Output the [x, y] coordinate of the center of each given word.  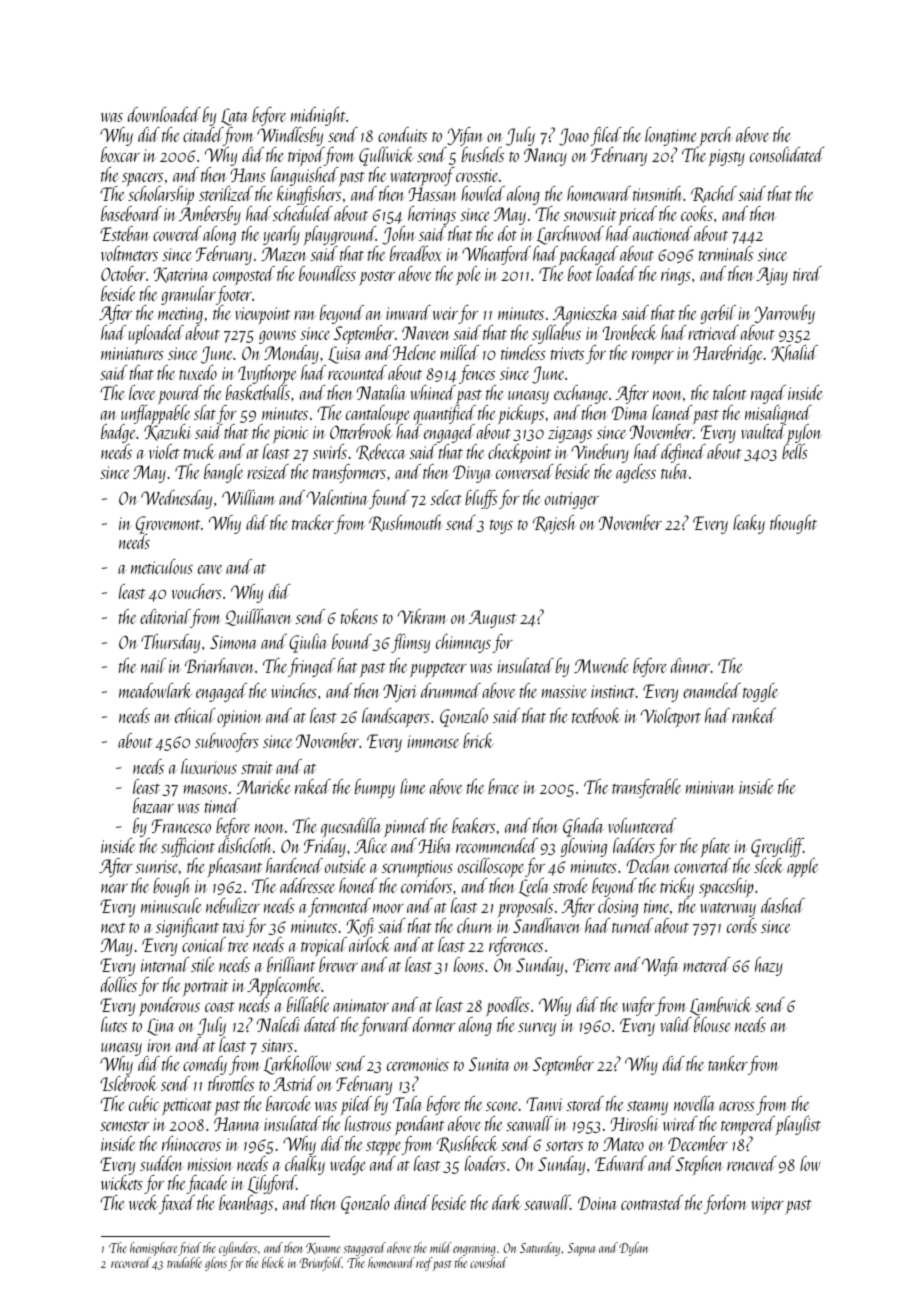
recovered [131, 1262]
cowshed [488, 1262]
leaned [672, 412]
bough [172, 887]
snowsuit [589, 214]
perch [716, 136]
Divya [472, 474]
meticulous [162, 566]
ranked [754, 715]
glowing [584, 847]
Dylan [633, 1249]
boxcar [120, 154]
